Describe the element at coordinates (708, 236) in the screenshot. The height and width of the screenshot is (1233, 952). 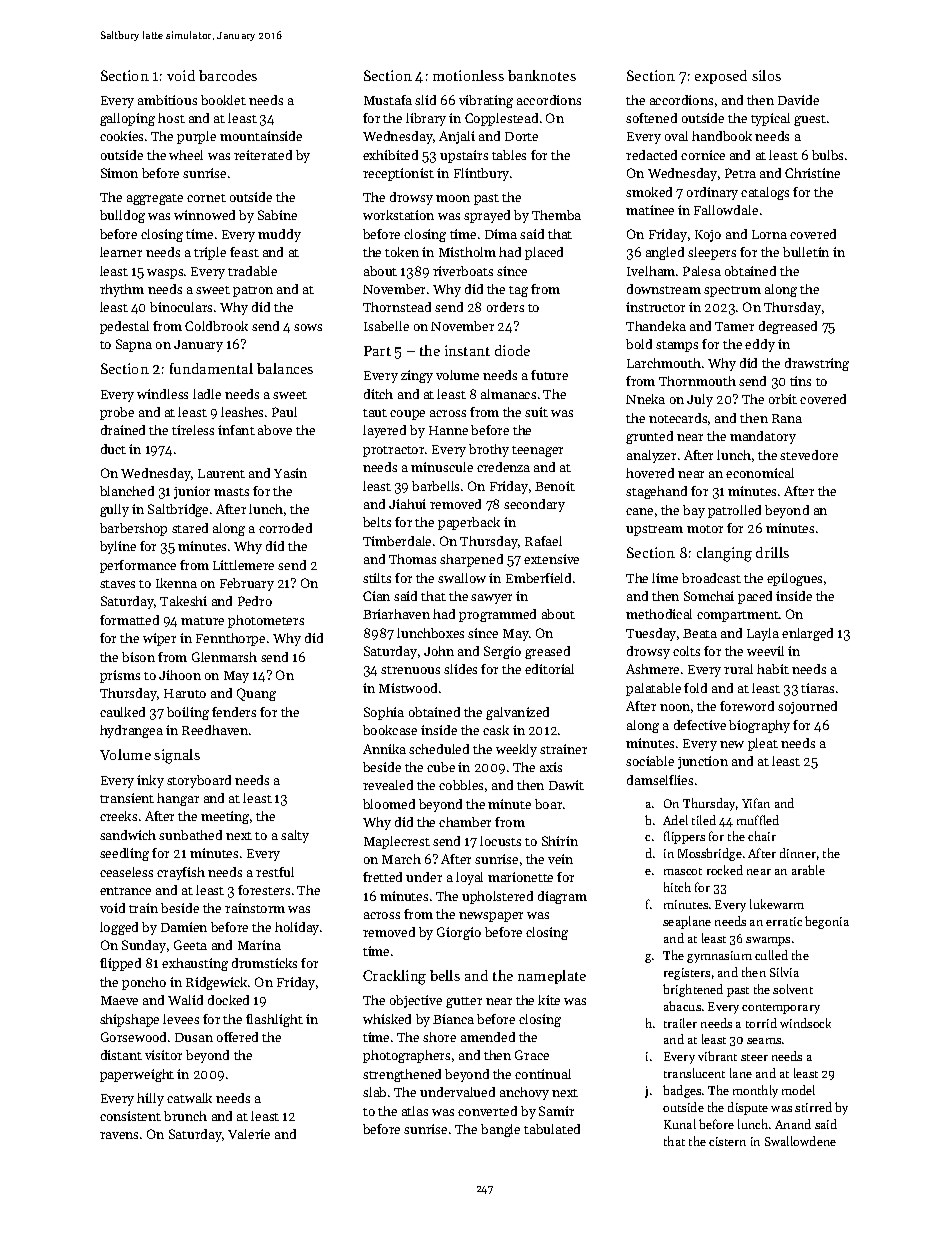
I see `Kojo` at that location.
